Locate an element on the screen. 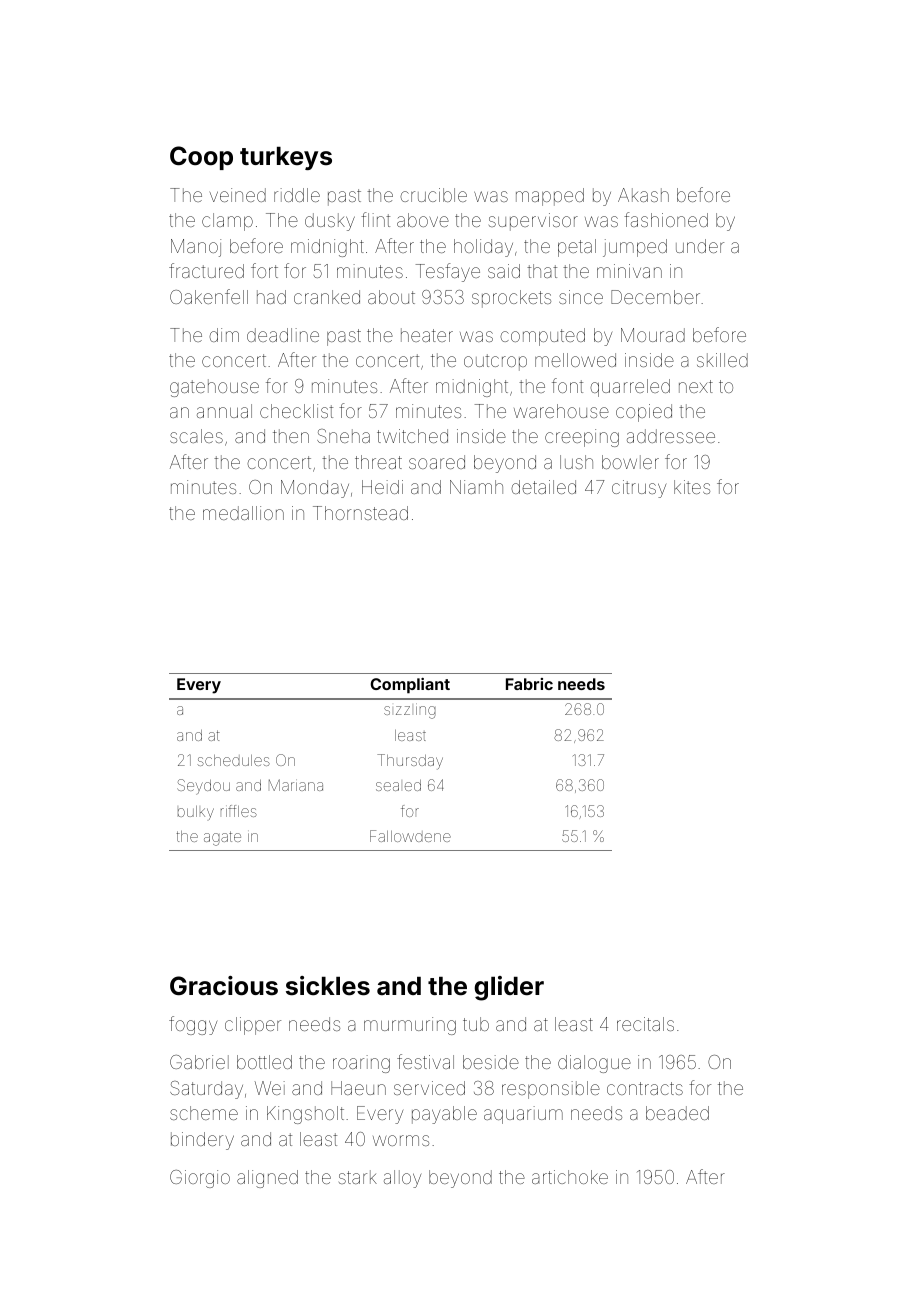 This screenshot has width=924, height=1311. warehouse is located at coordinates (561, 411).
